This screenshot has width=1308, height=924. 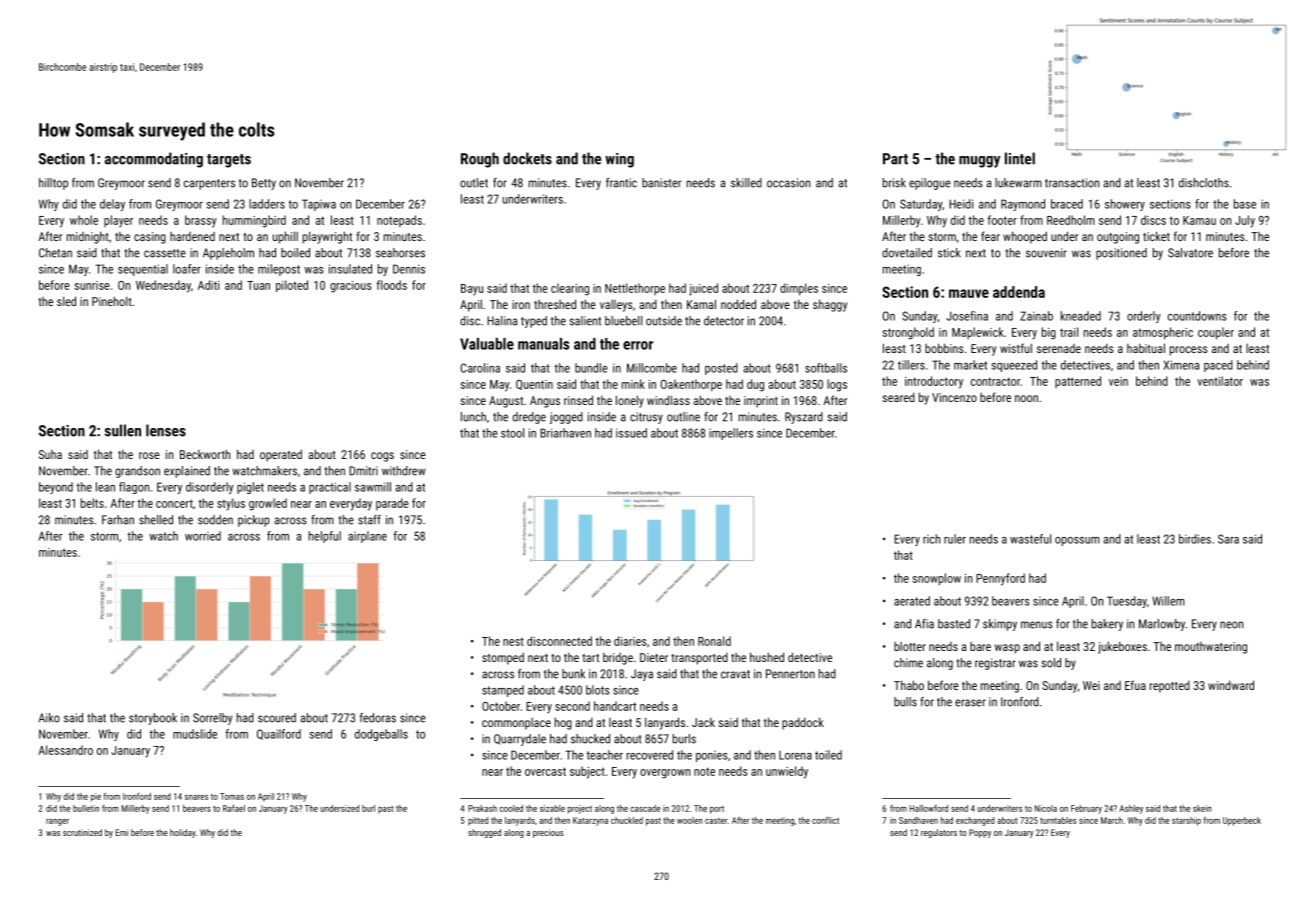 I want to click on stool, so click(x=512, y=433).
